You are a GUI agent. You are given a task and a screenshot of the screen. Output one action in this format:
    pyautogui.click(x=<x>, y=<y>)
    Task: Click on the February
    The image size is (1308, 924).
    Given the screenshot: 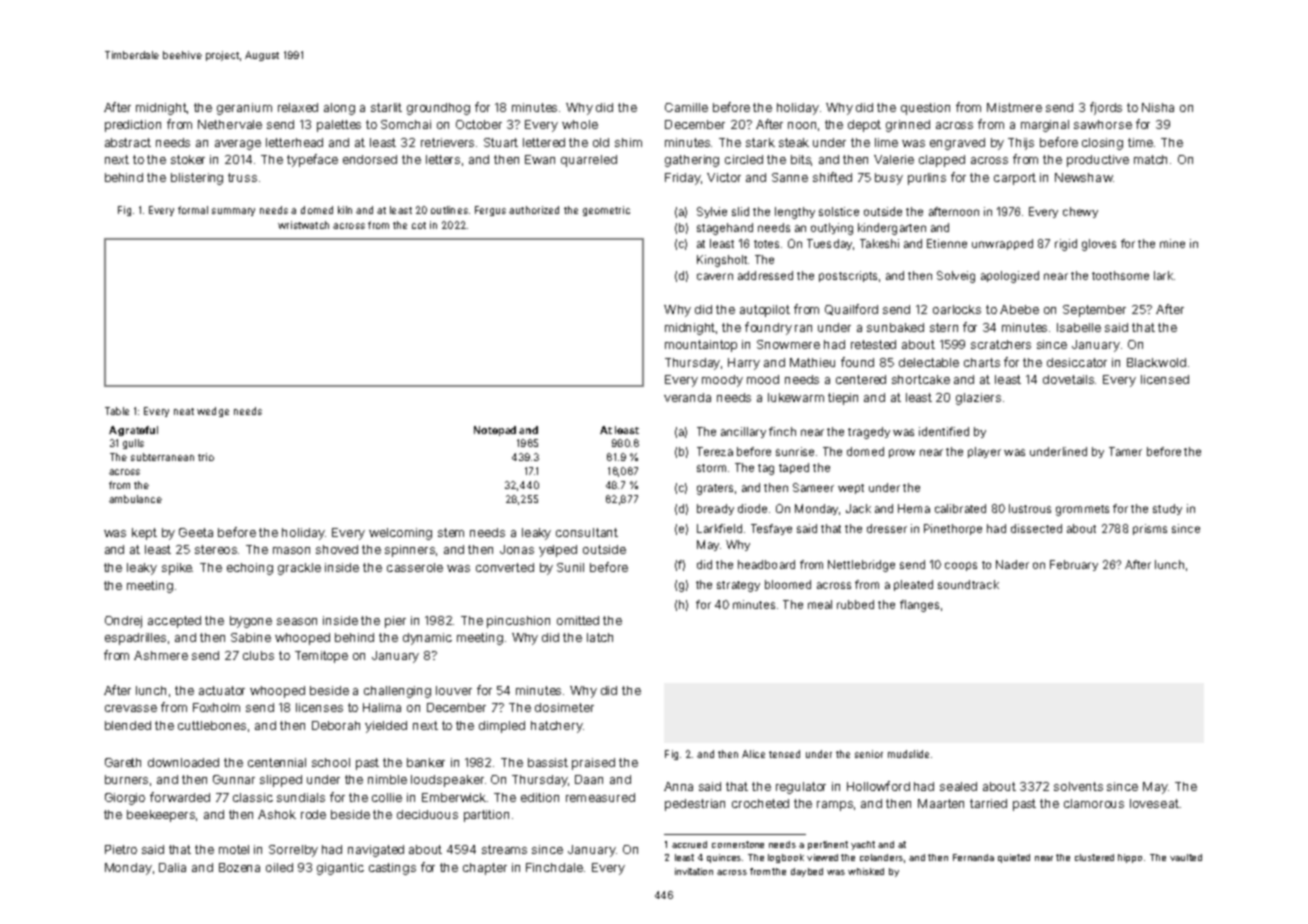 What is the action you would take?
    pyautogui.click(x=1074, y=565)
